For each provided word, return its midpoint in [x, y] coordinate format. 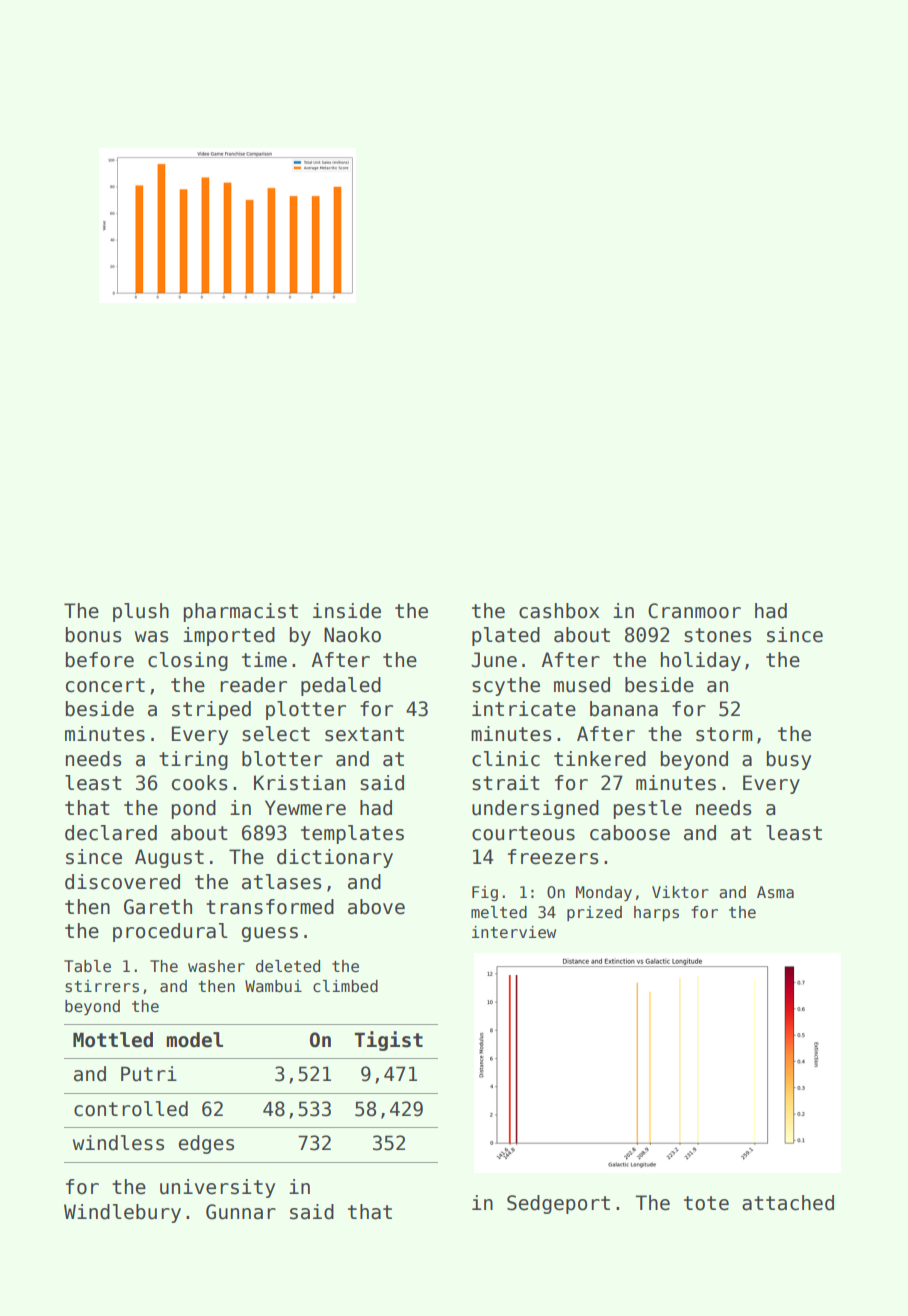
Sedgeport [558, 1204]
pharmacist [240, 612]
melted [499, 912]
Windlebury [122, 1213]
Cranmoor [694, 611]
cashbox [559, 611]
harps [656, 913]
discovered [122, 882]
